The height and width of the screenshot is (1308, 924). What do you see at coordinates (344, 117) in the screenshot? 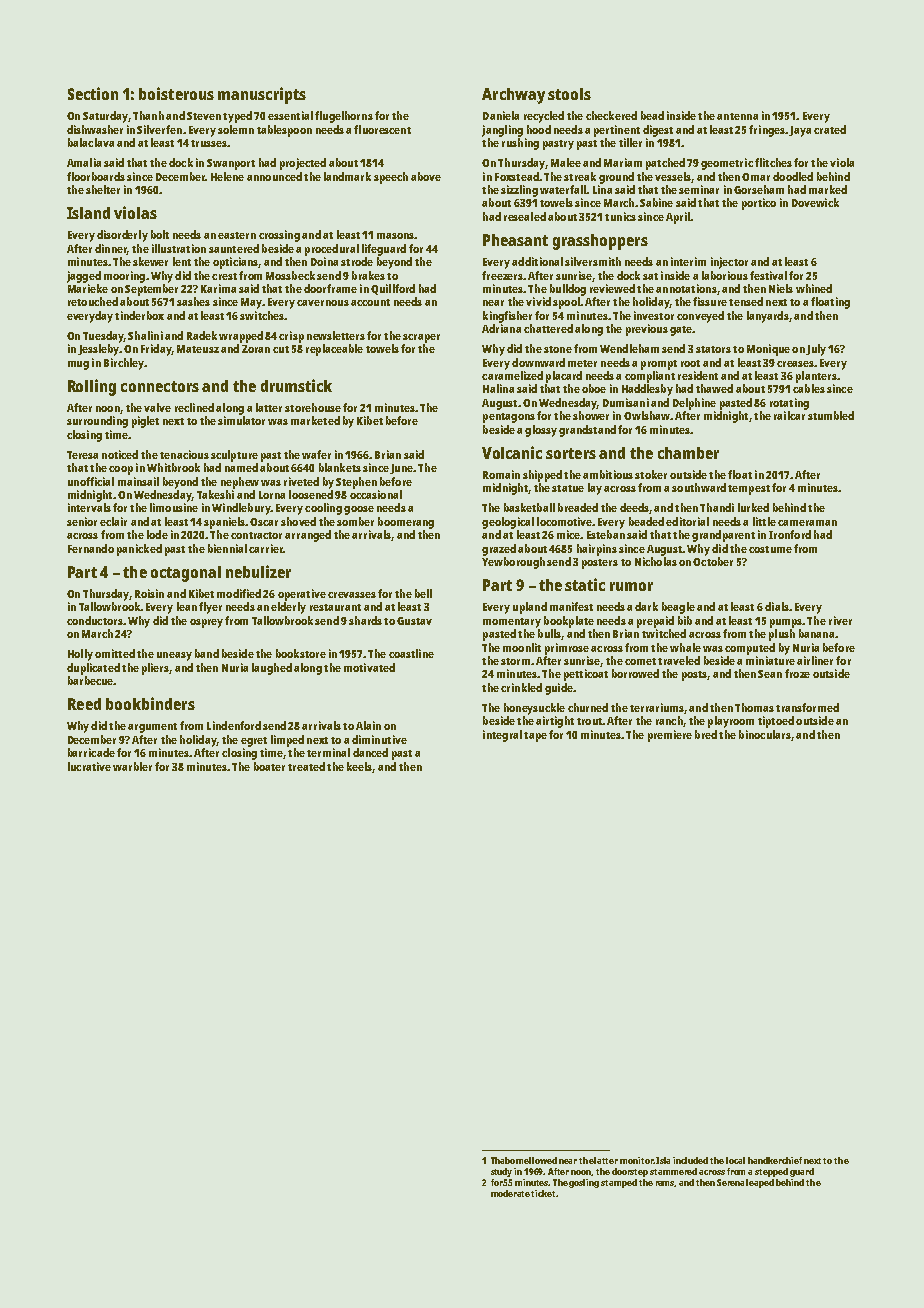
I see `flugelhorns` at bounding box center [344, 117].
